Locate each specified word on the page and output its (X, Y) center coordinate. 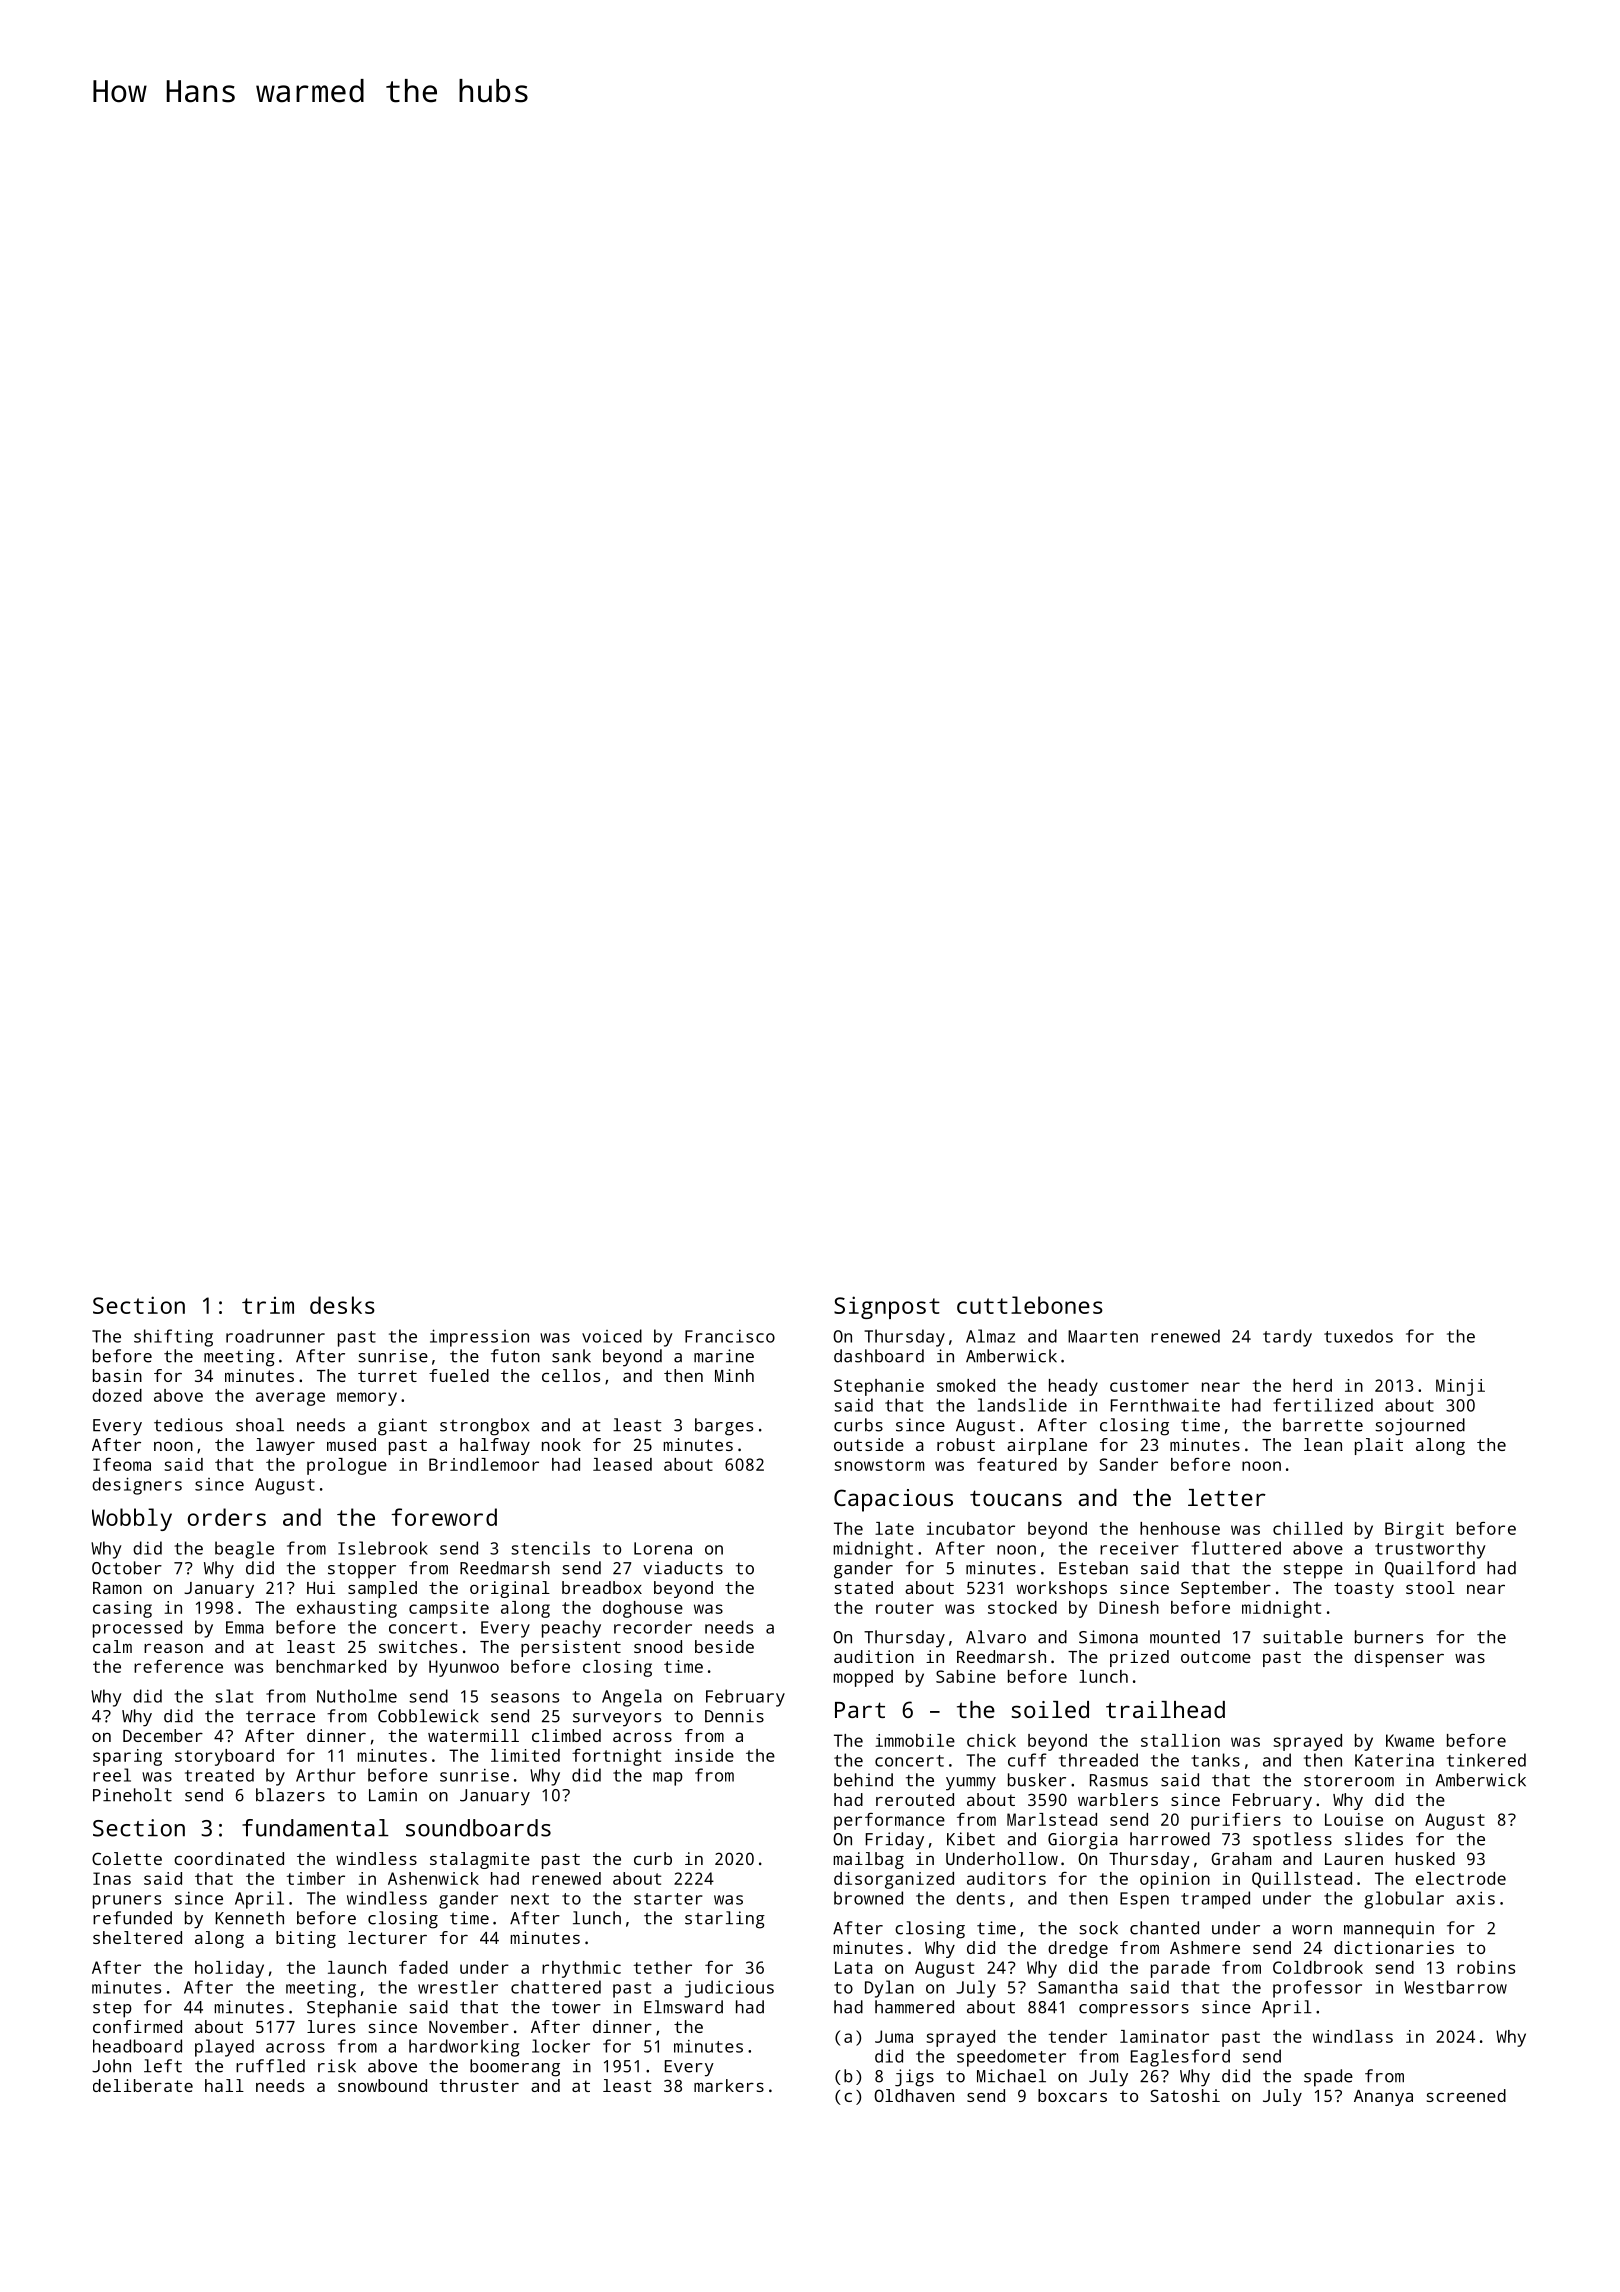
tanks (1215, 1760)
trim (268, 1305)
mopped (863, 1678)
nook (561, 1444)
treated (219, 1775)
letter (1227, 1497)
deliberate (143, 2085)
